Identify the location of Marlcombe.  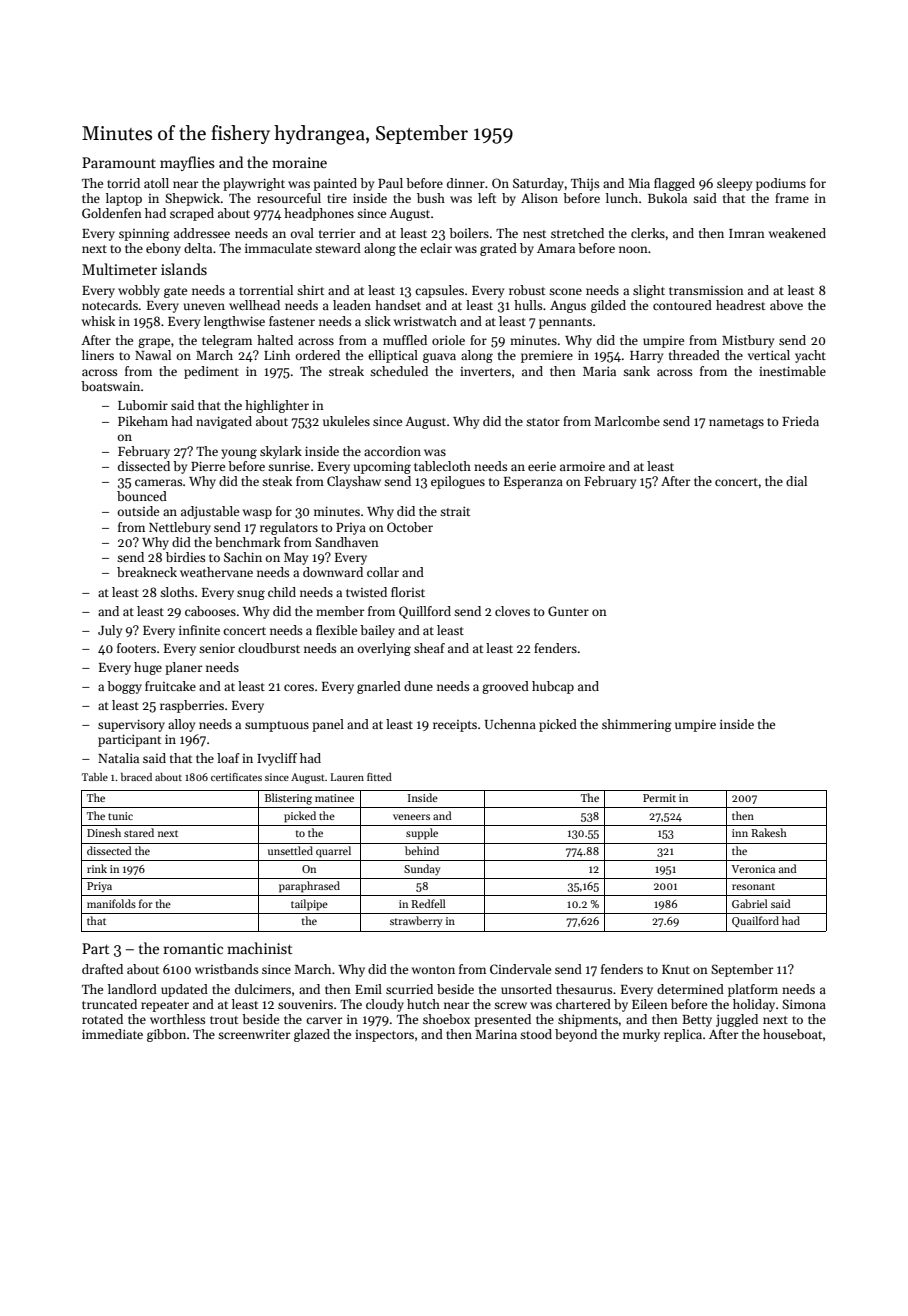
(627, 421).
